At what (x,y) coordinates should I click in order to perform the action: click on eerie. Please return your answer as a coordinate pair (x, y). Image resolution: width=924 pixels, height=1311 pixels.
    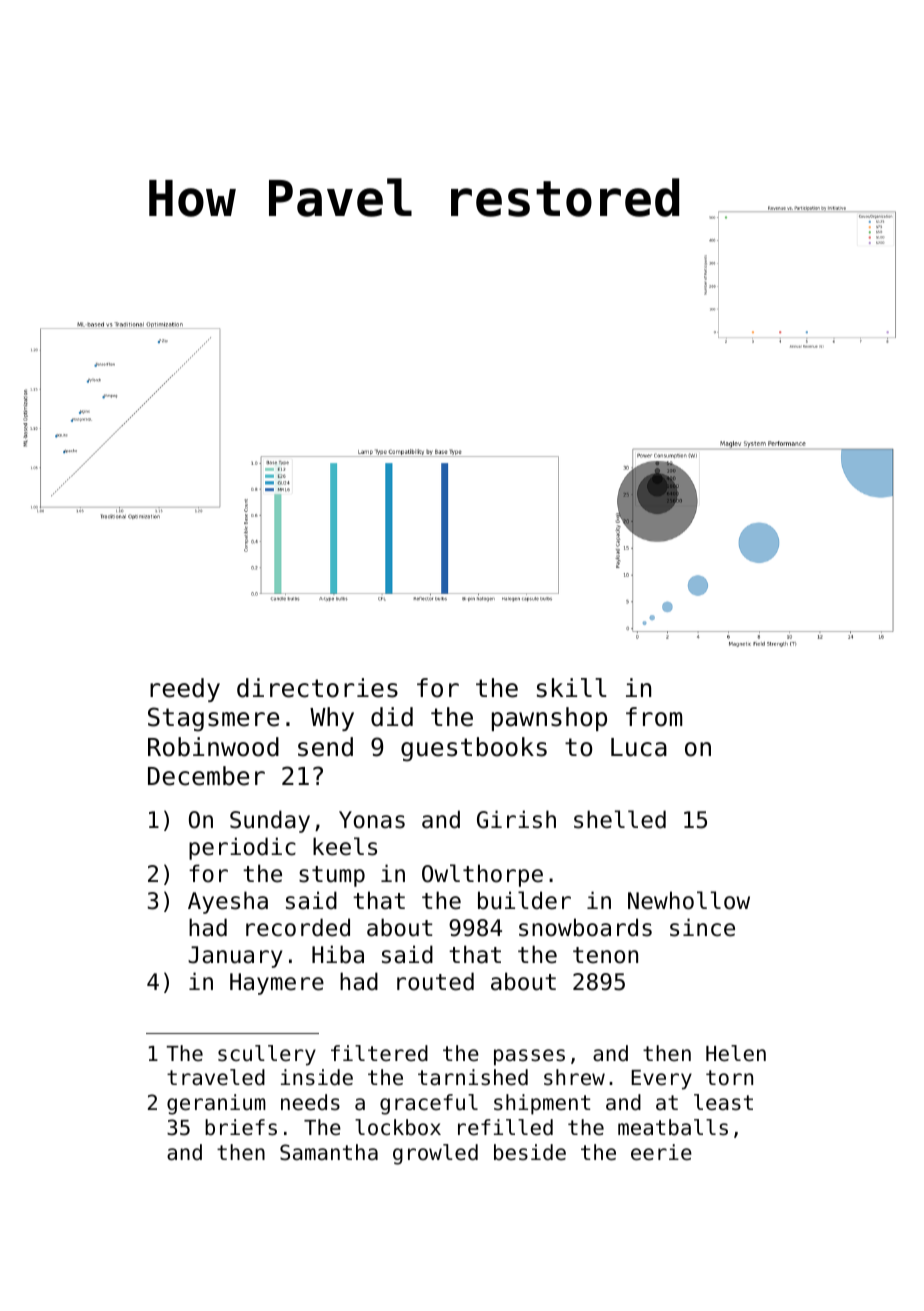
    Looking at the image, I should click on (661, 1152).
